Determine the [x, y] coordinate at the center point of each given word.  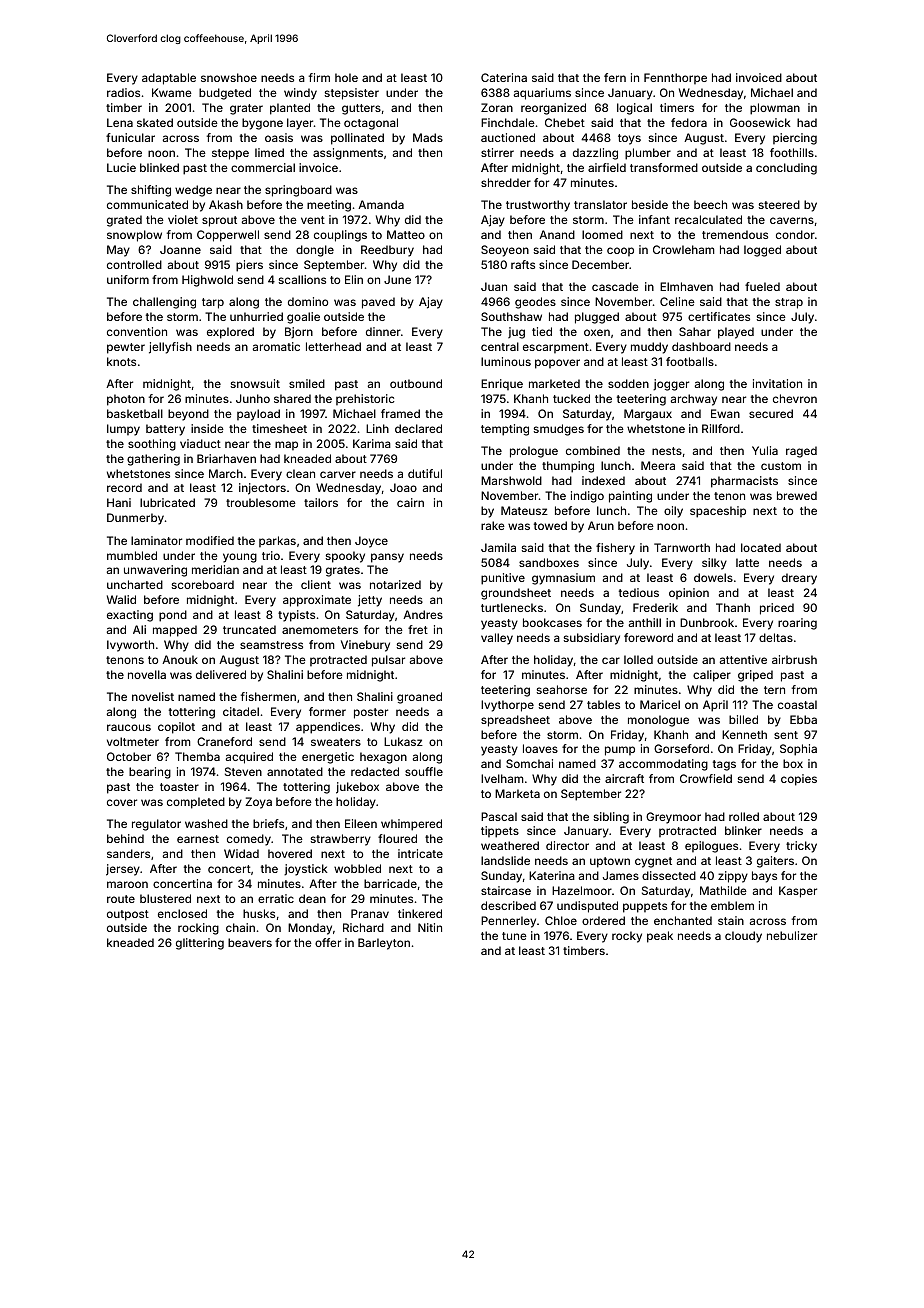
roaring [797, 624]
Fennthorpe [675, 78]
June [397, 279]
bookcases [552, 622]
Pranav [370, 913]
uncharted [135, 584]
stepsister [352, 94]
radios [123, 92]
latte [747, 562]
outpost [128, 915]
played [736, 333]
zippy [733, 877]
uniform [128, 279]
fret [418, 629]
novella [147, 674]
